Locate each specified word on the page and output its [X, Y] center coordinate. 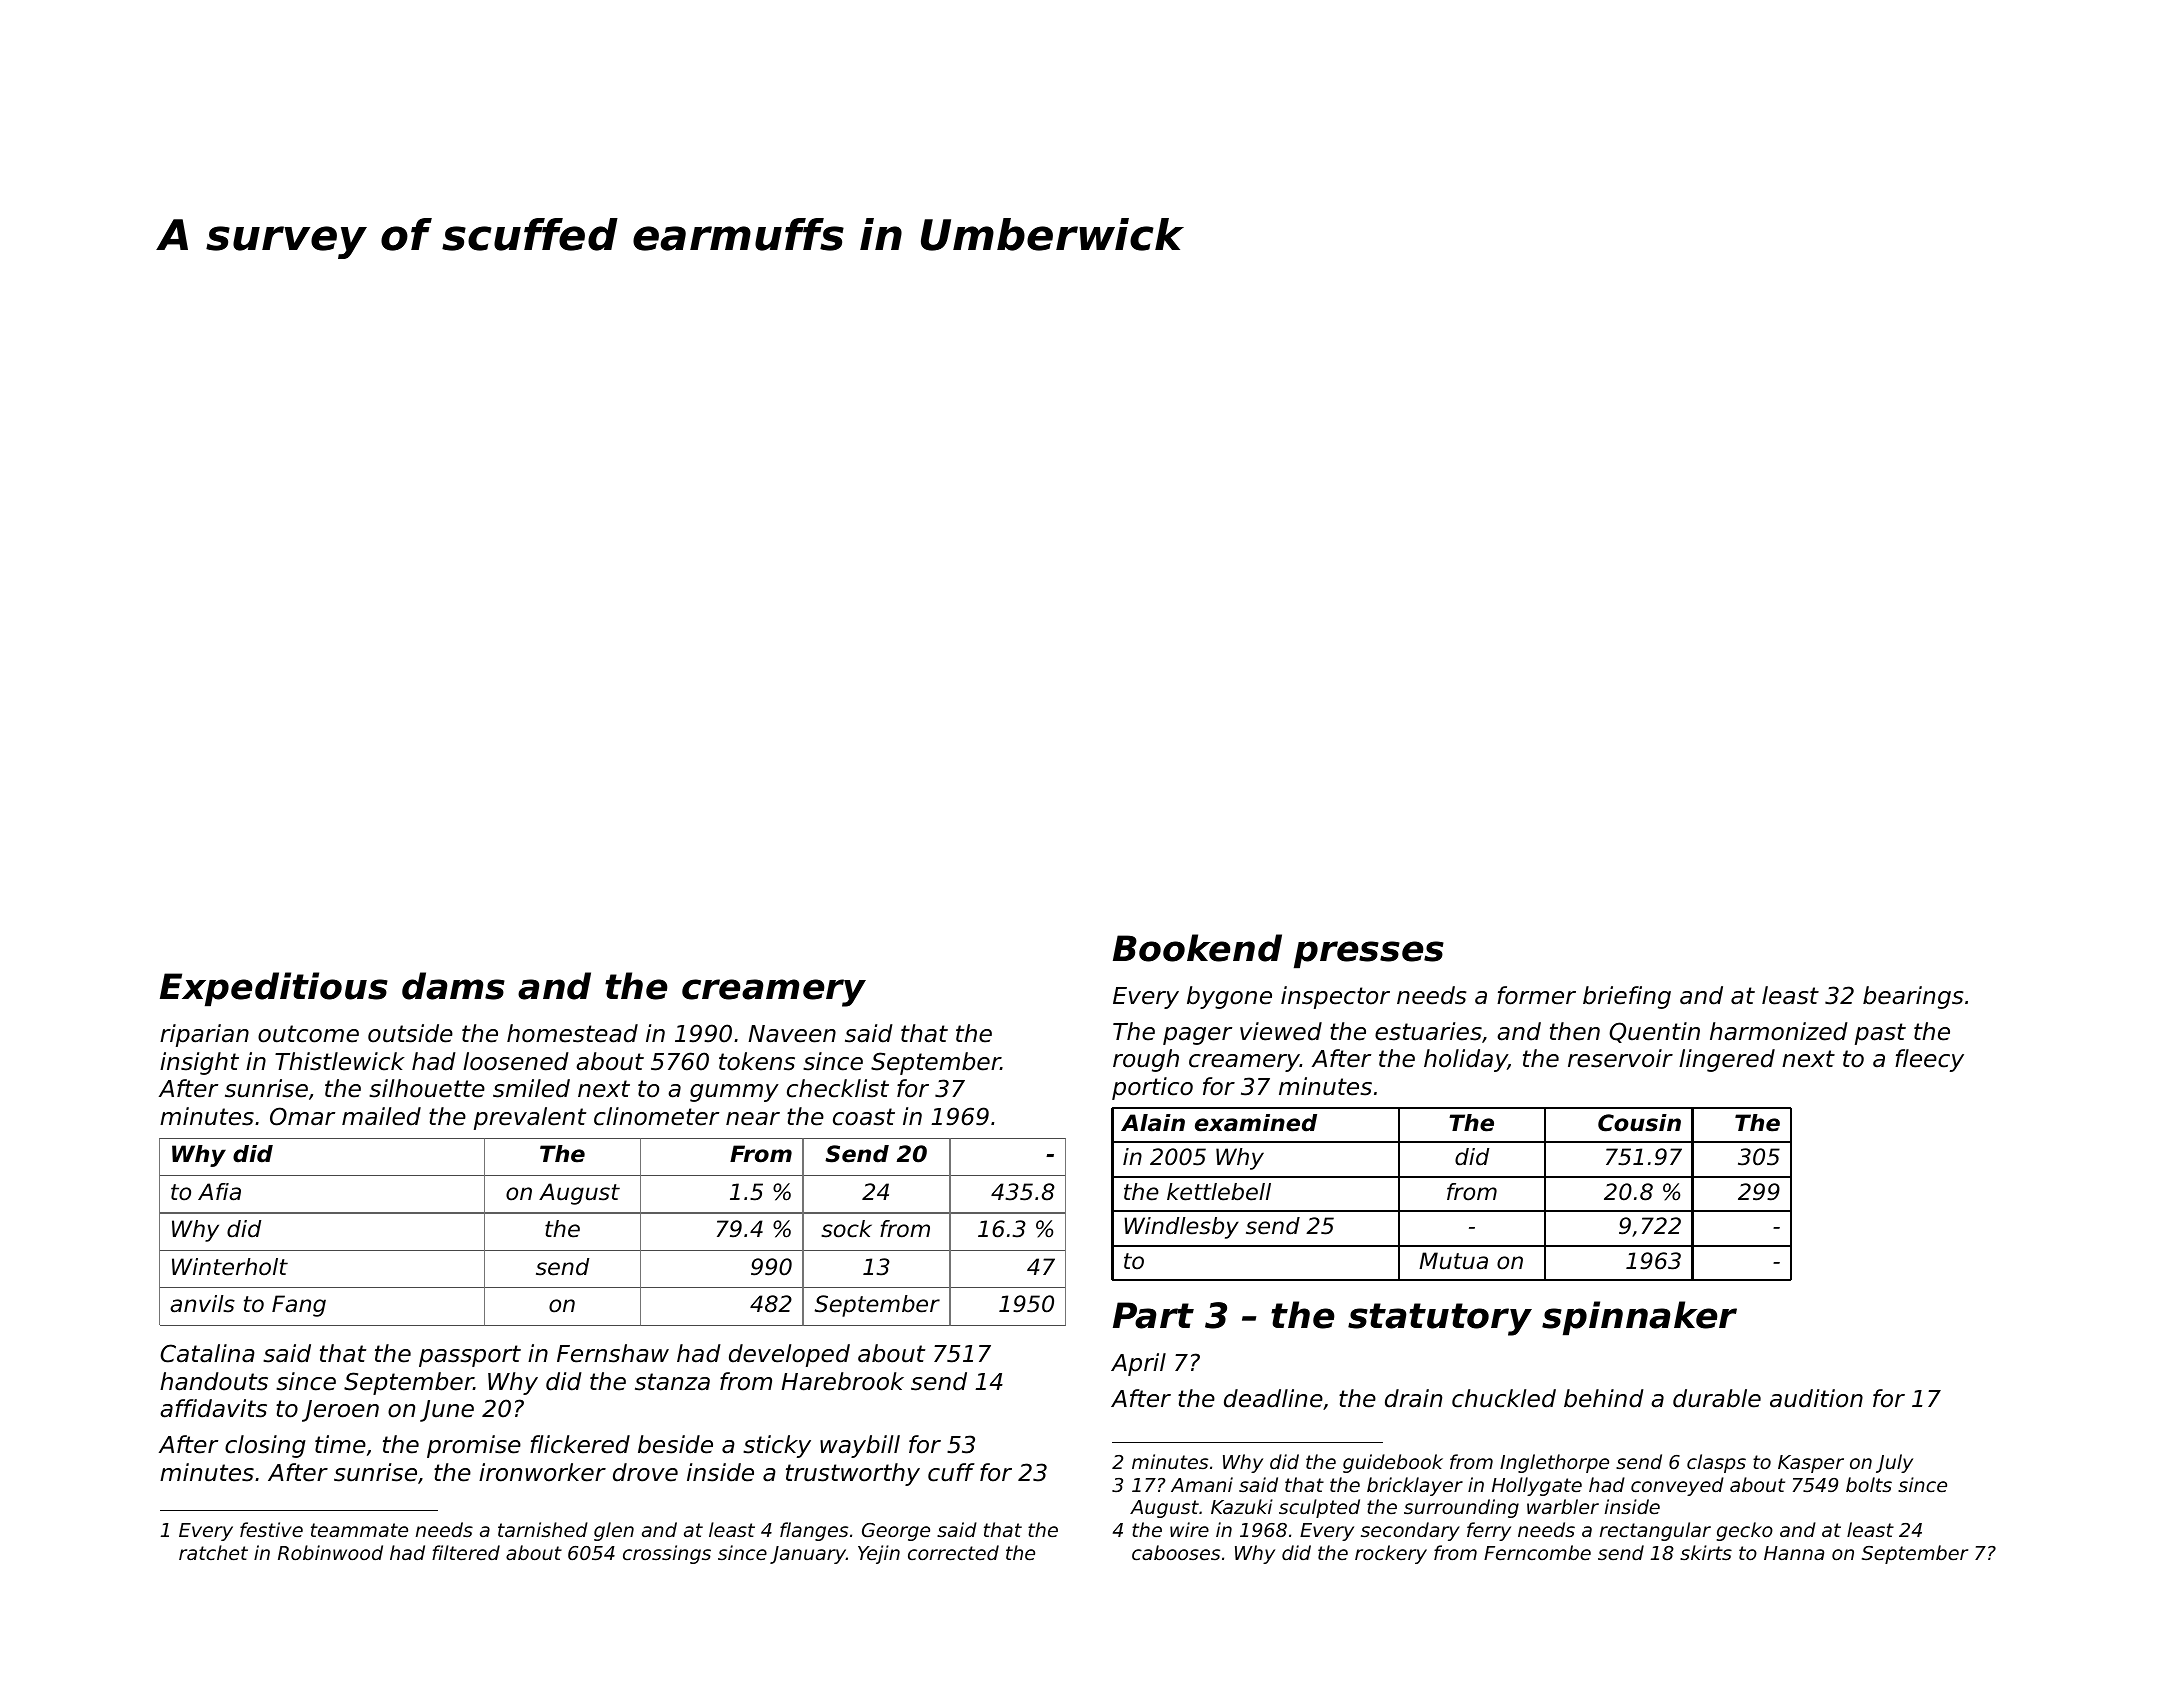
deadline [1273, 1398]
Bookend [1197, 948]
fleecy [1929, 1060]
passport [470, 1356]
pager [1197, 1036]
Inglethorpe [1554, 1463]
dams [453, 986]
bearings [1913, 997]
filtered [466, 1552]
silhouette [427, 1088]
